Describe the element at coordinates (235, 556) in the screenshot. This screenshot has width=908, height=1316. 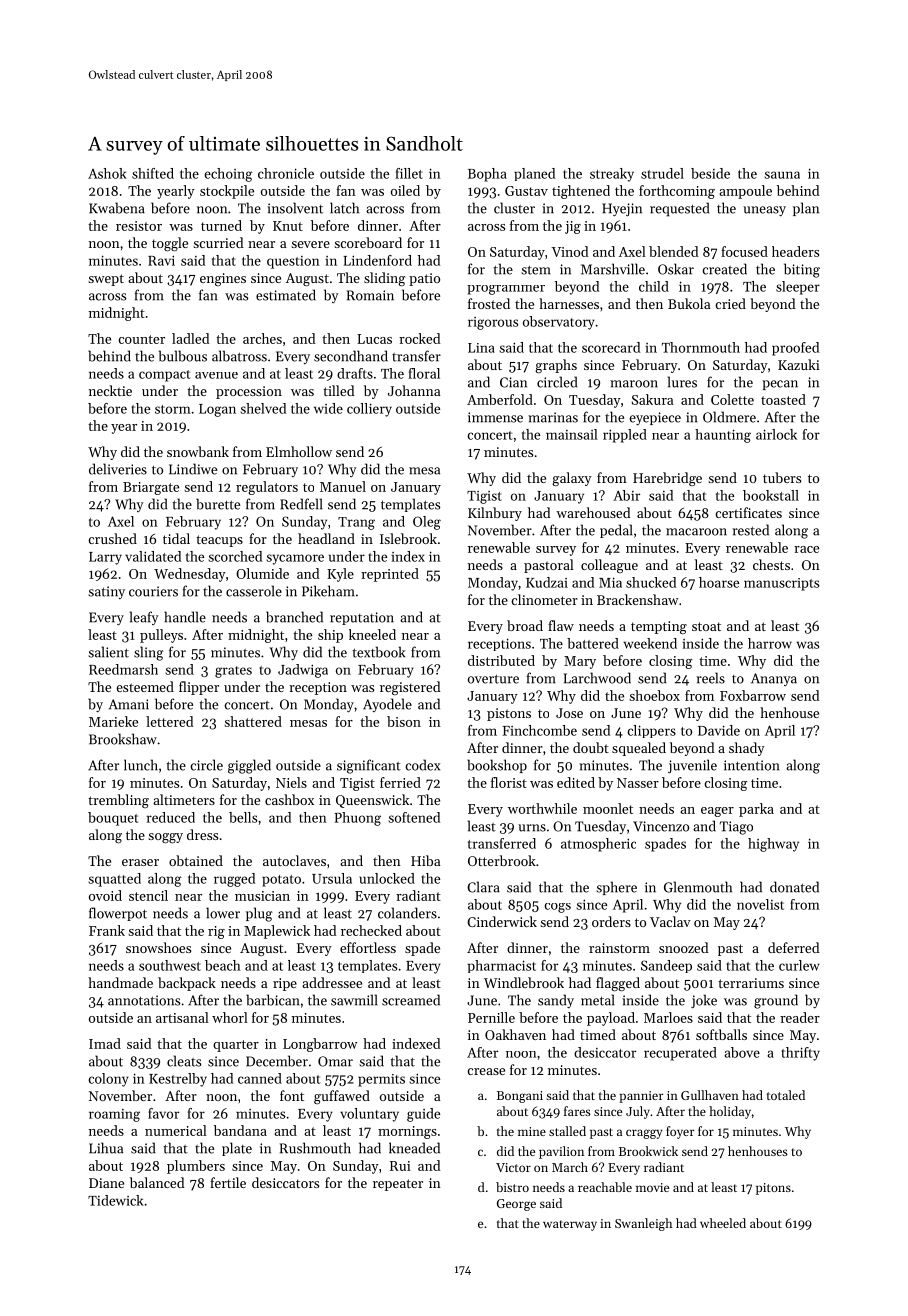
I see `scorched` at that location.
